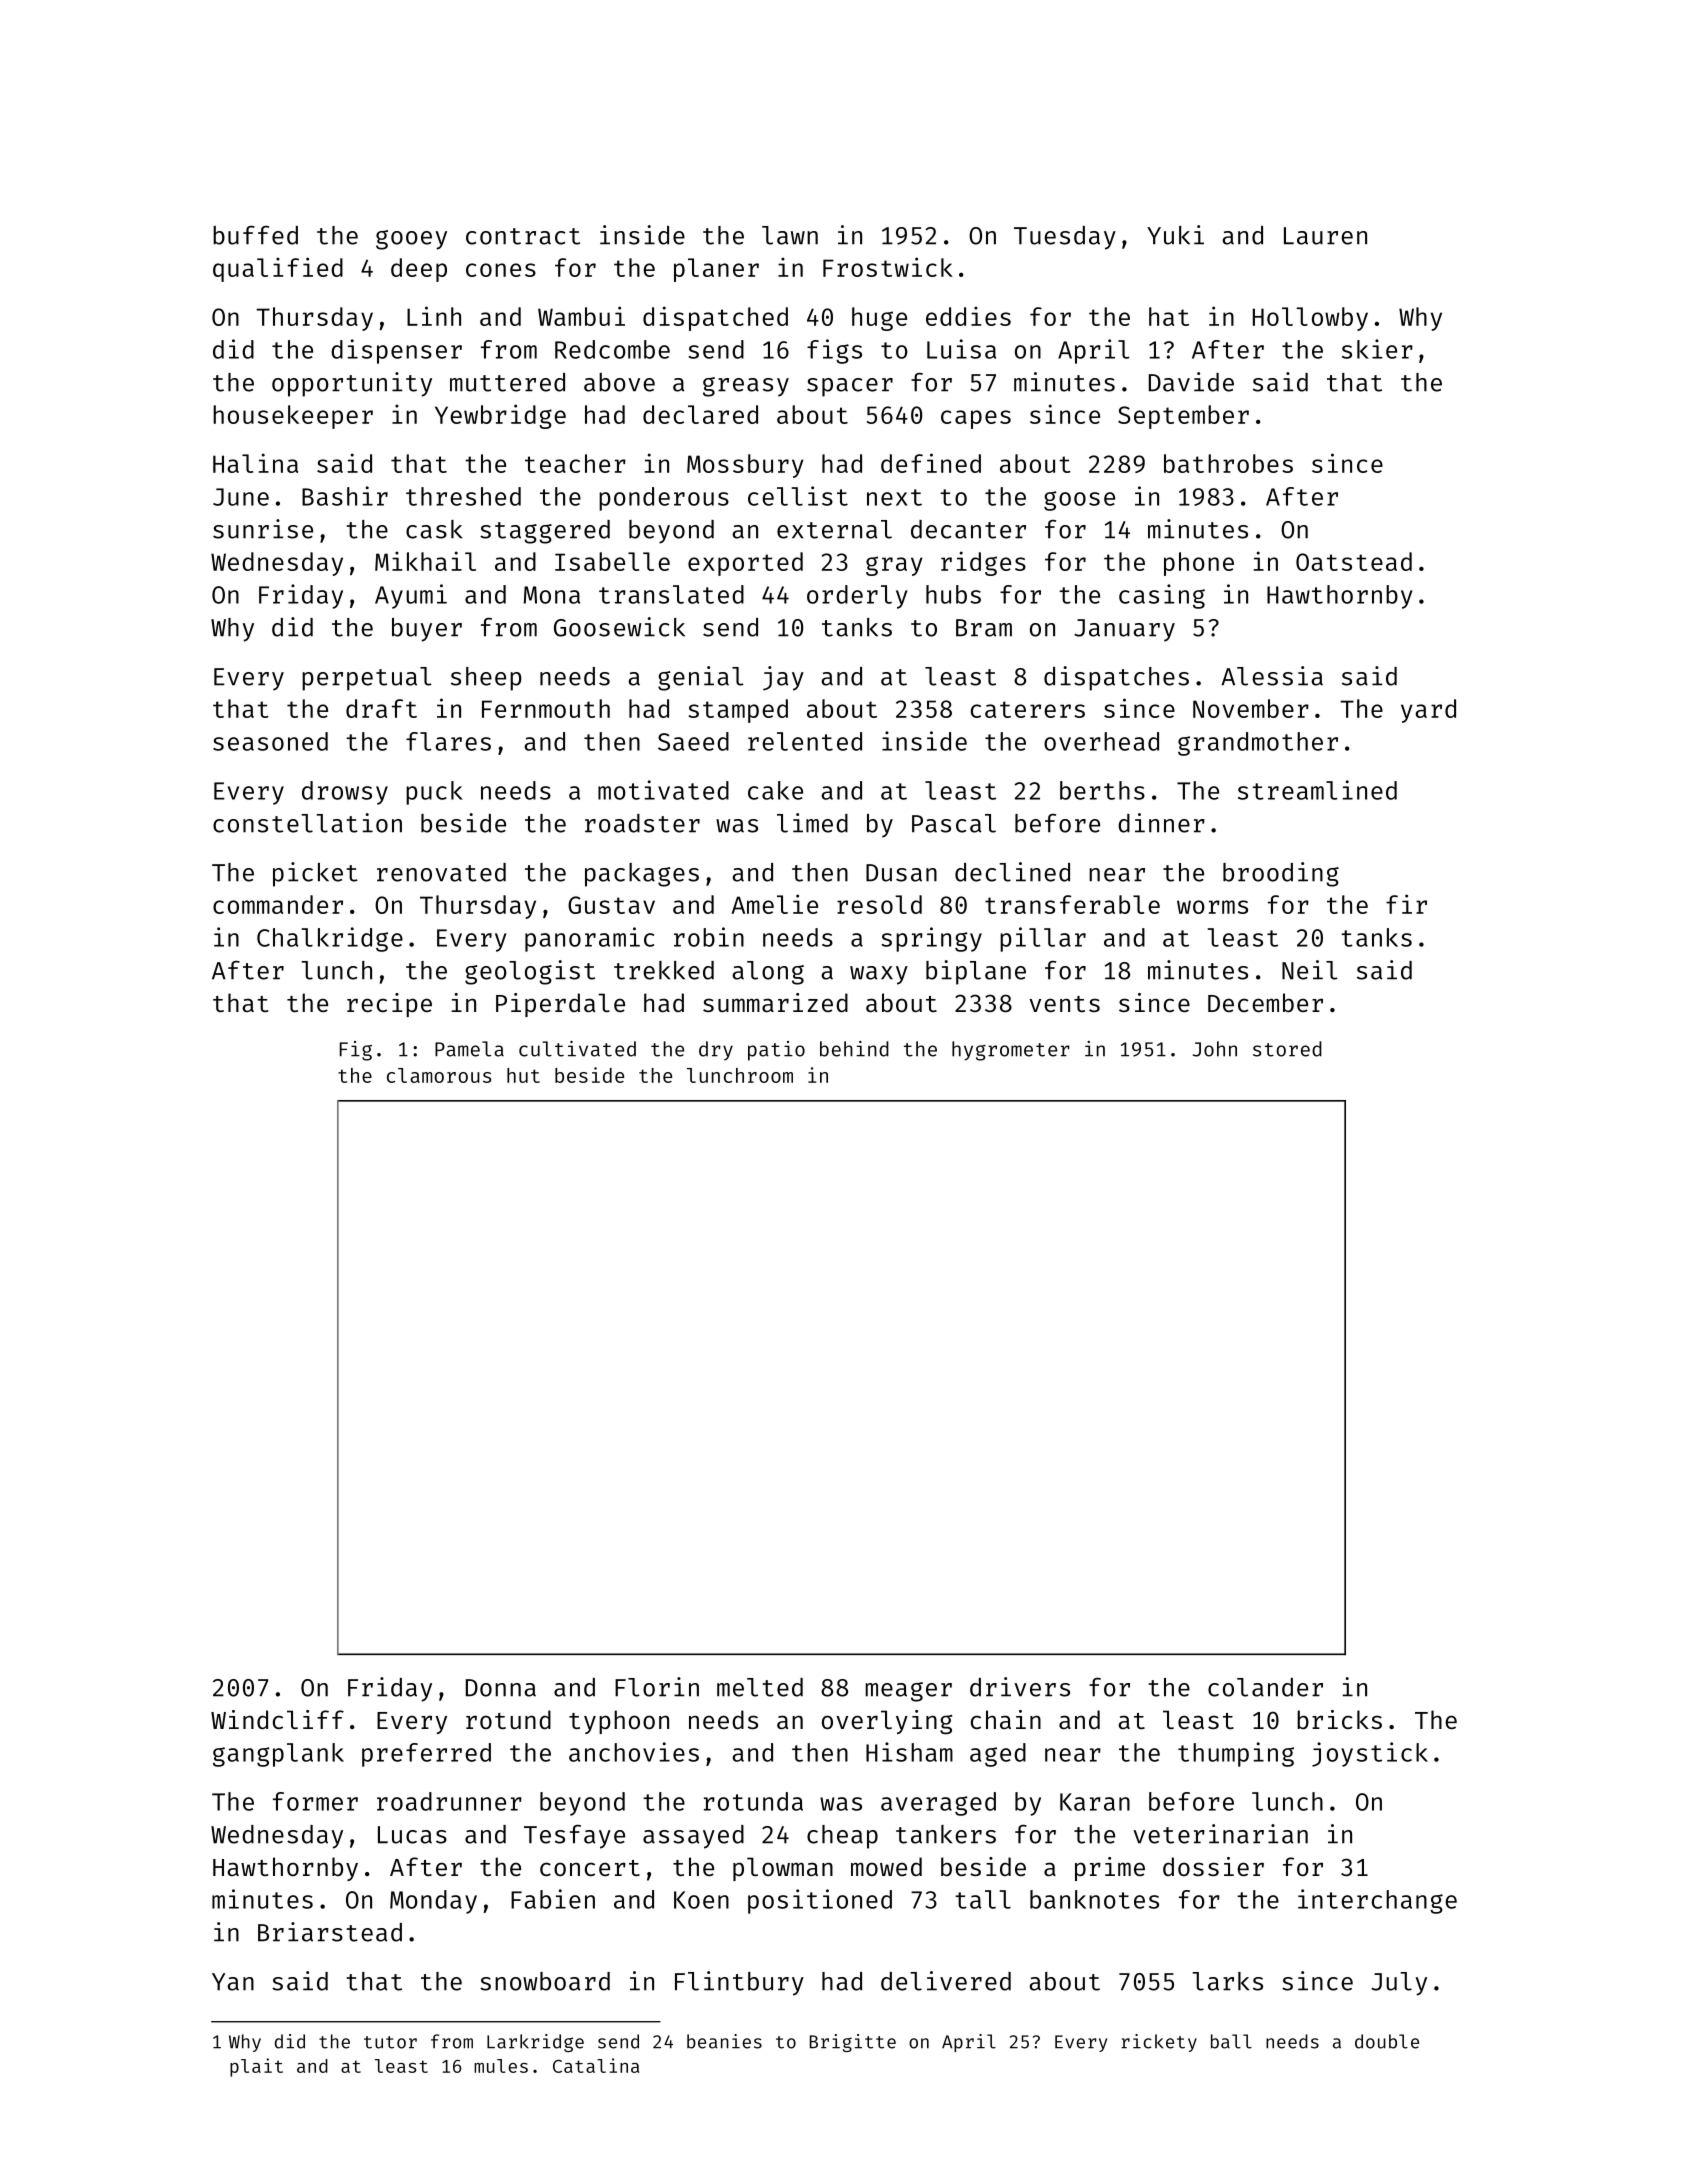 This screenshot has height=2178, width=1683. I want to click on Frostwick, so click(888, 267).
